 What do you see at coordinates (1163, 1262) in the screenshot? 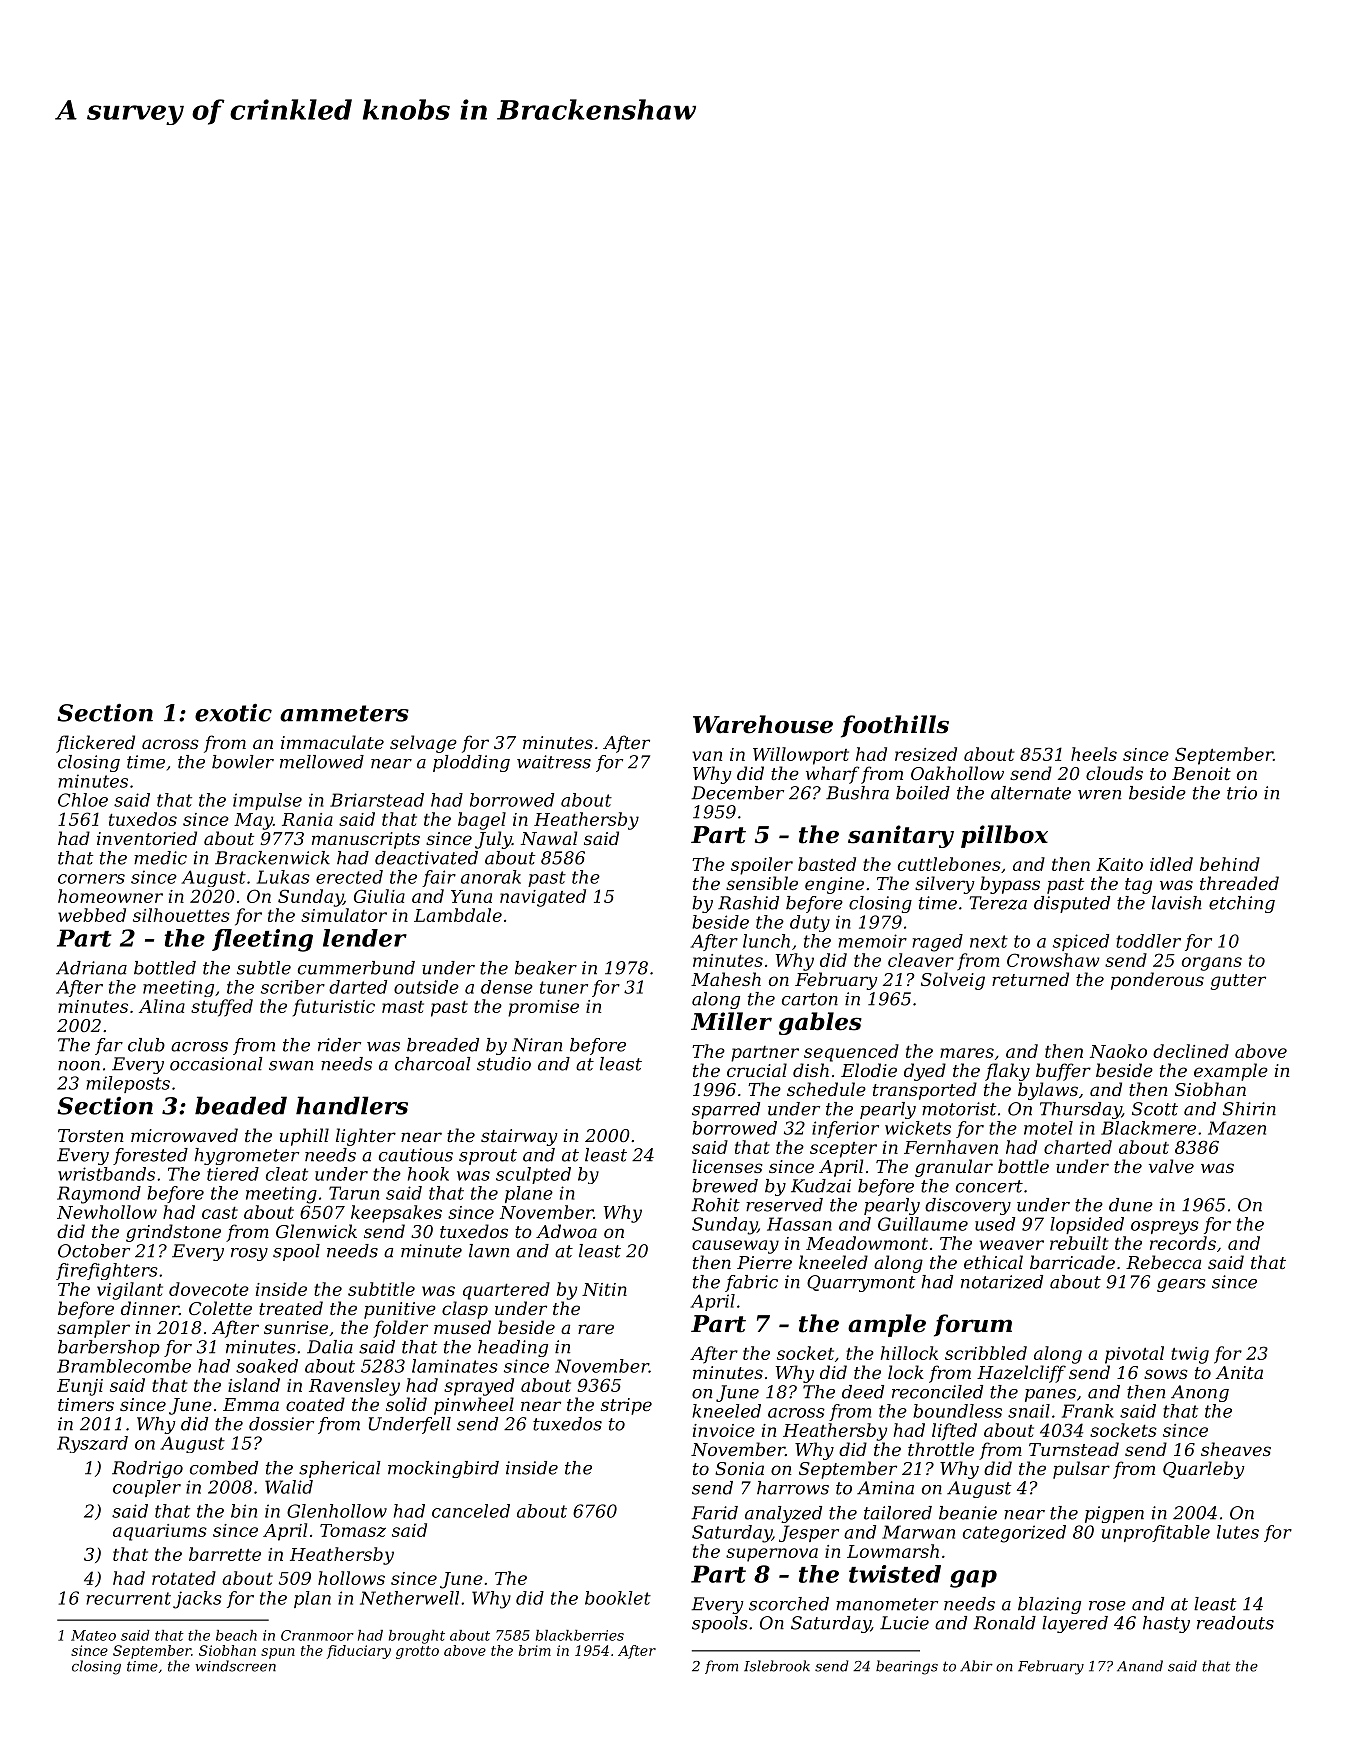
I see `Rebecca` at bounding box center [1163, 1262].
